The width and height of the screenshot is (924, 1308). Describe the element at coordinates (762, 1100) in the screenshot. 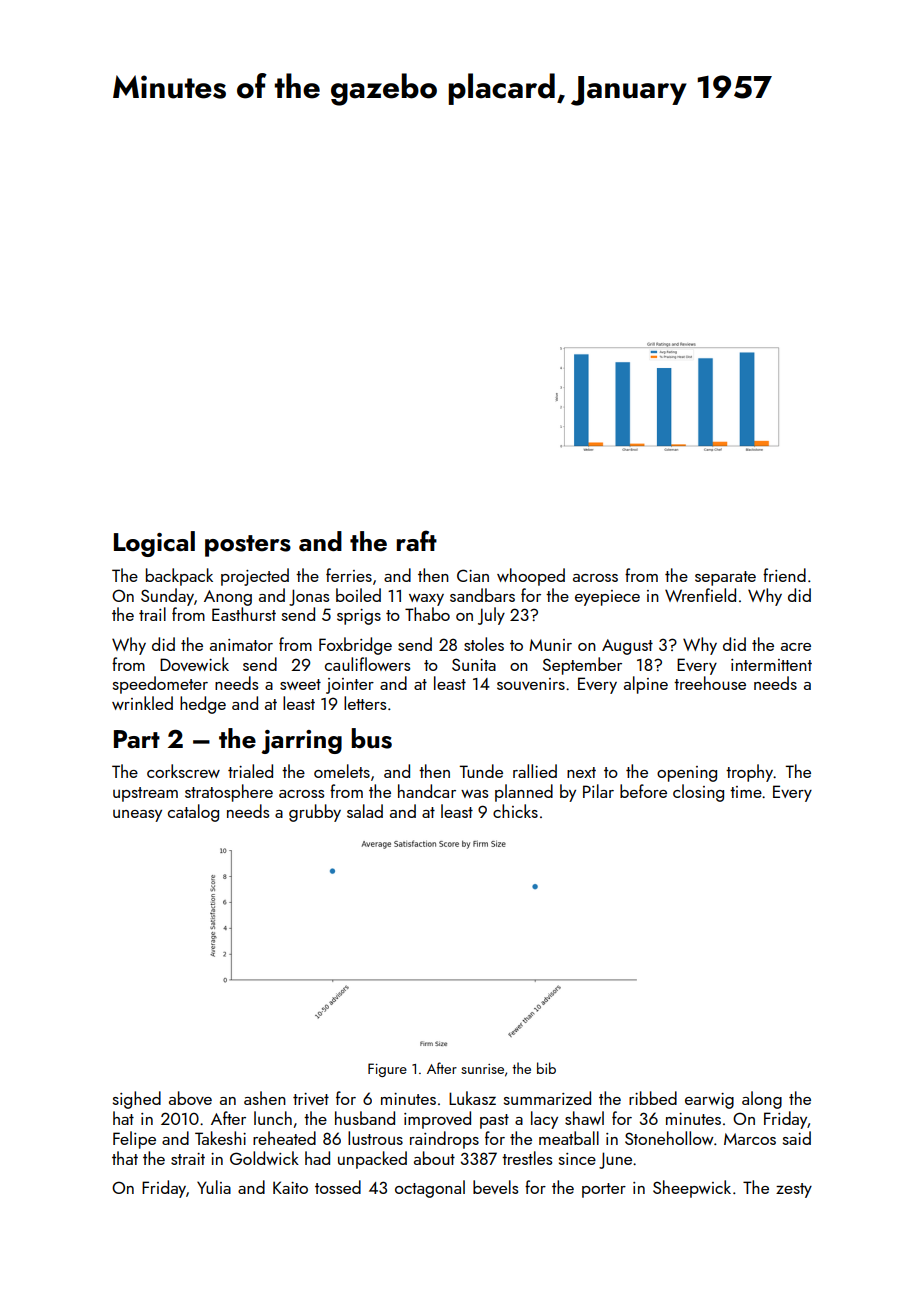

I see `along` at that location.
